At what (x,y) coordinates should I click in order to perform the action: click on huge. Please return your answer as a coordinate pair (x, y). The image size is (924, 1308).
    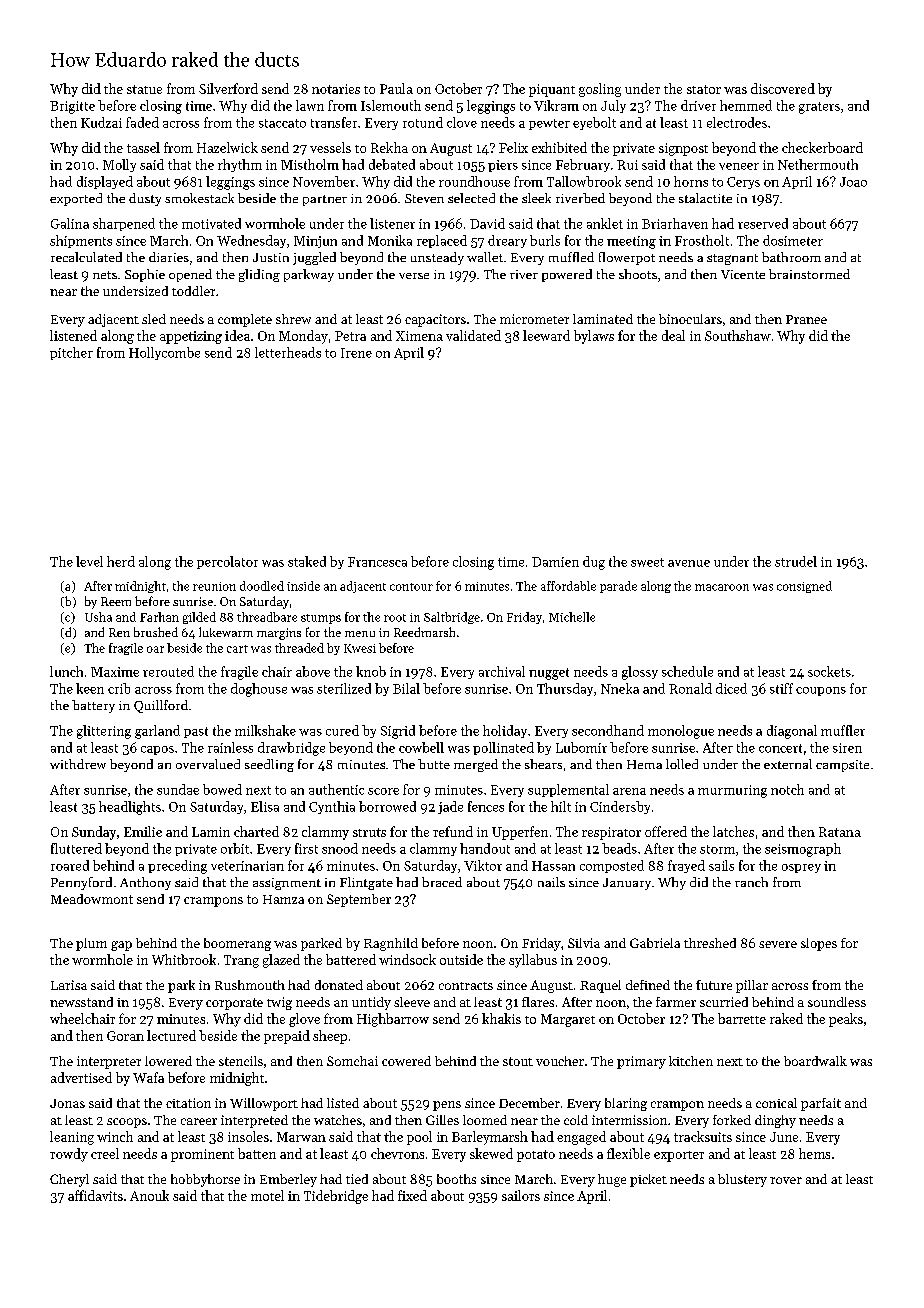
    Looking at the image, I should click on (612, 1180).
